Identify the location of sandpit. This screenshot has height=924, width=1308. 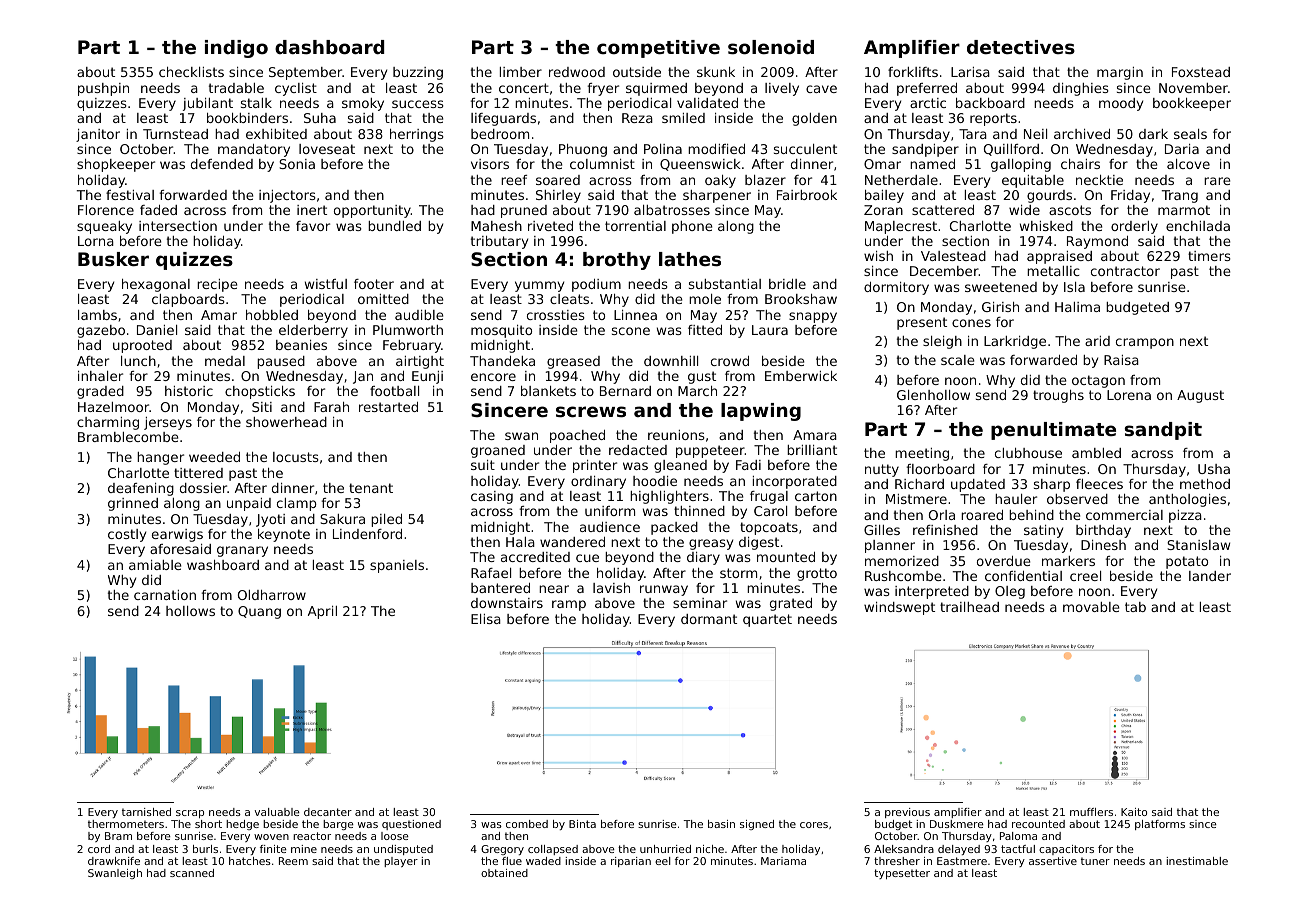
(1163, 431).
